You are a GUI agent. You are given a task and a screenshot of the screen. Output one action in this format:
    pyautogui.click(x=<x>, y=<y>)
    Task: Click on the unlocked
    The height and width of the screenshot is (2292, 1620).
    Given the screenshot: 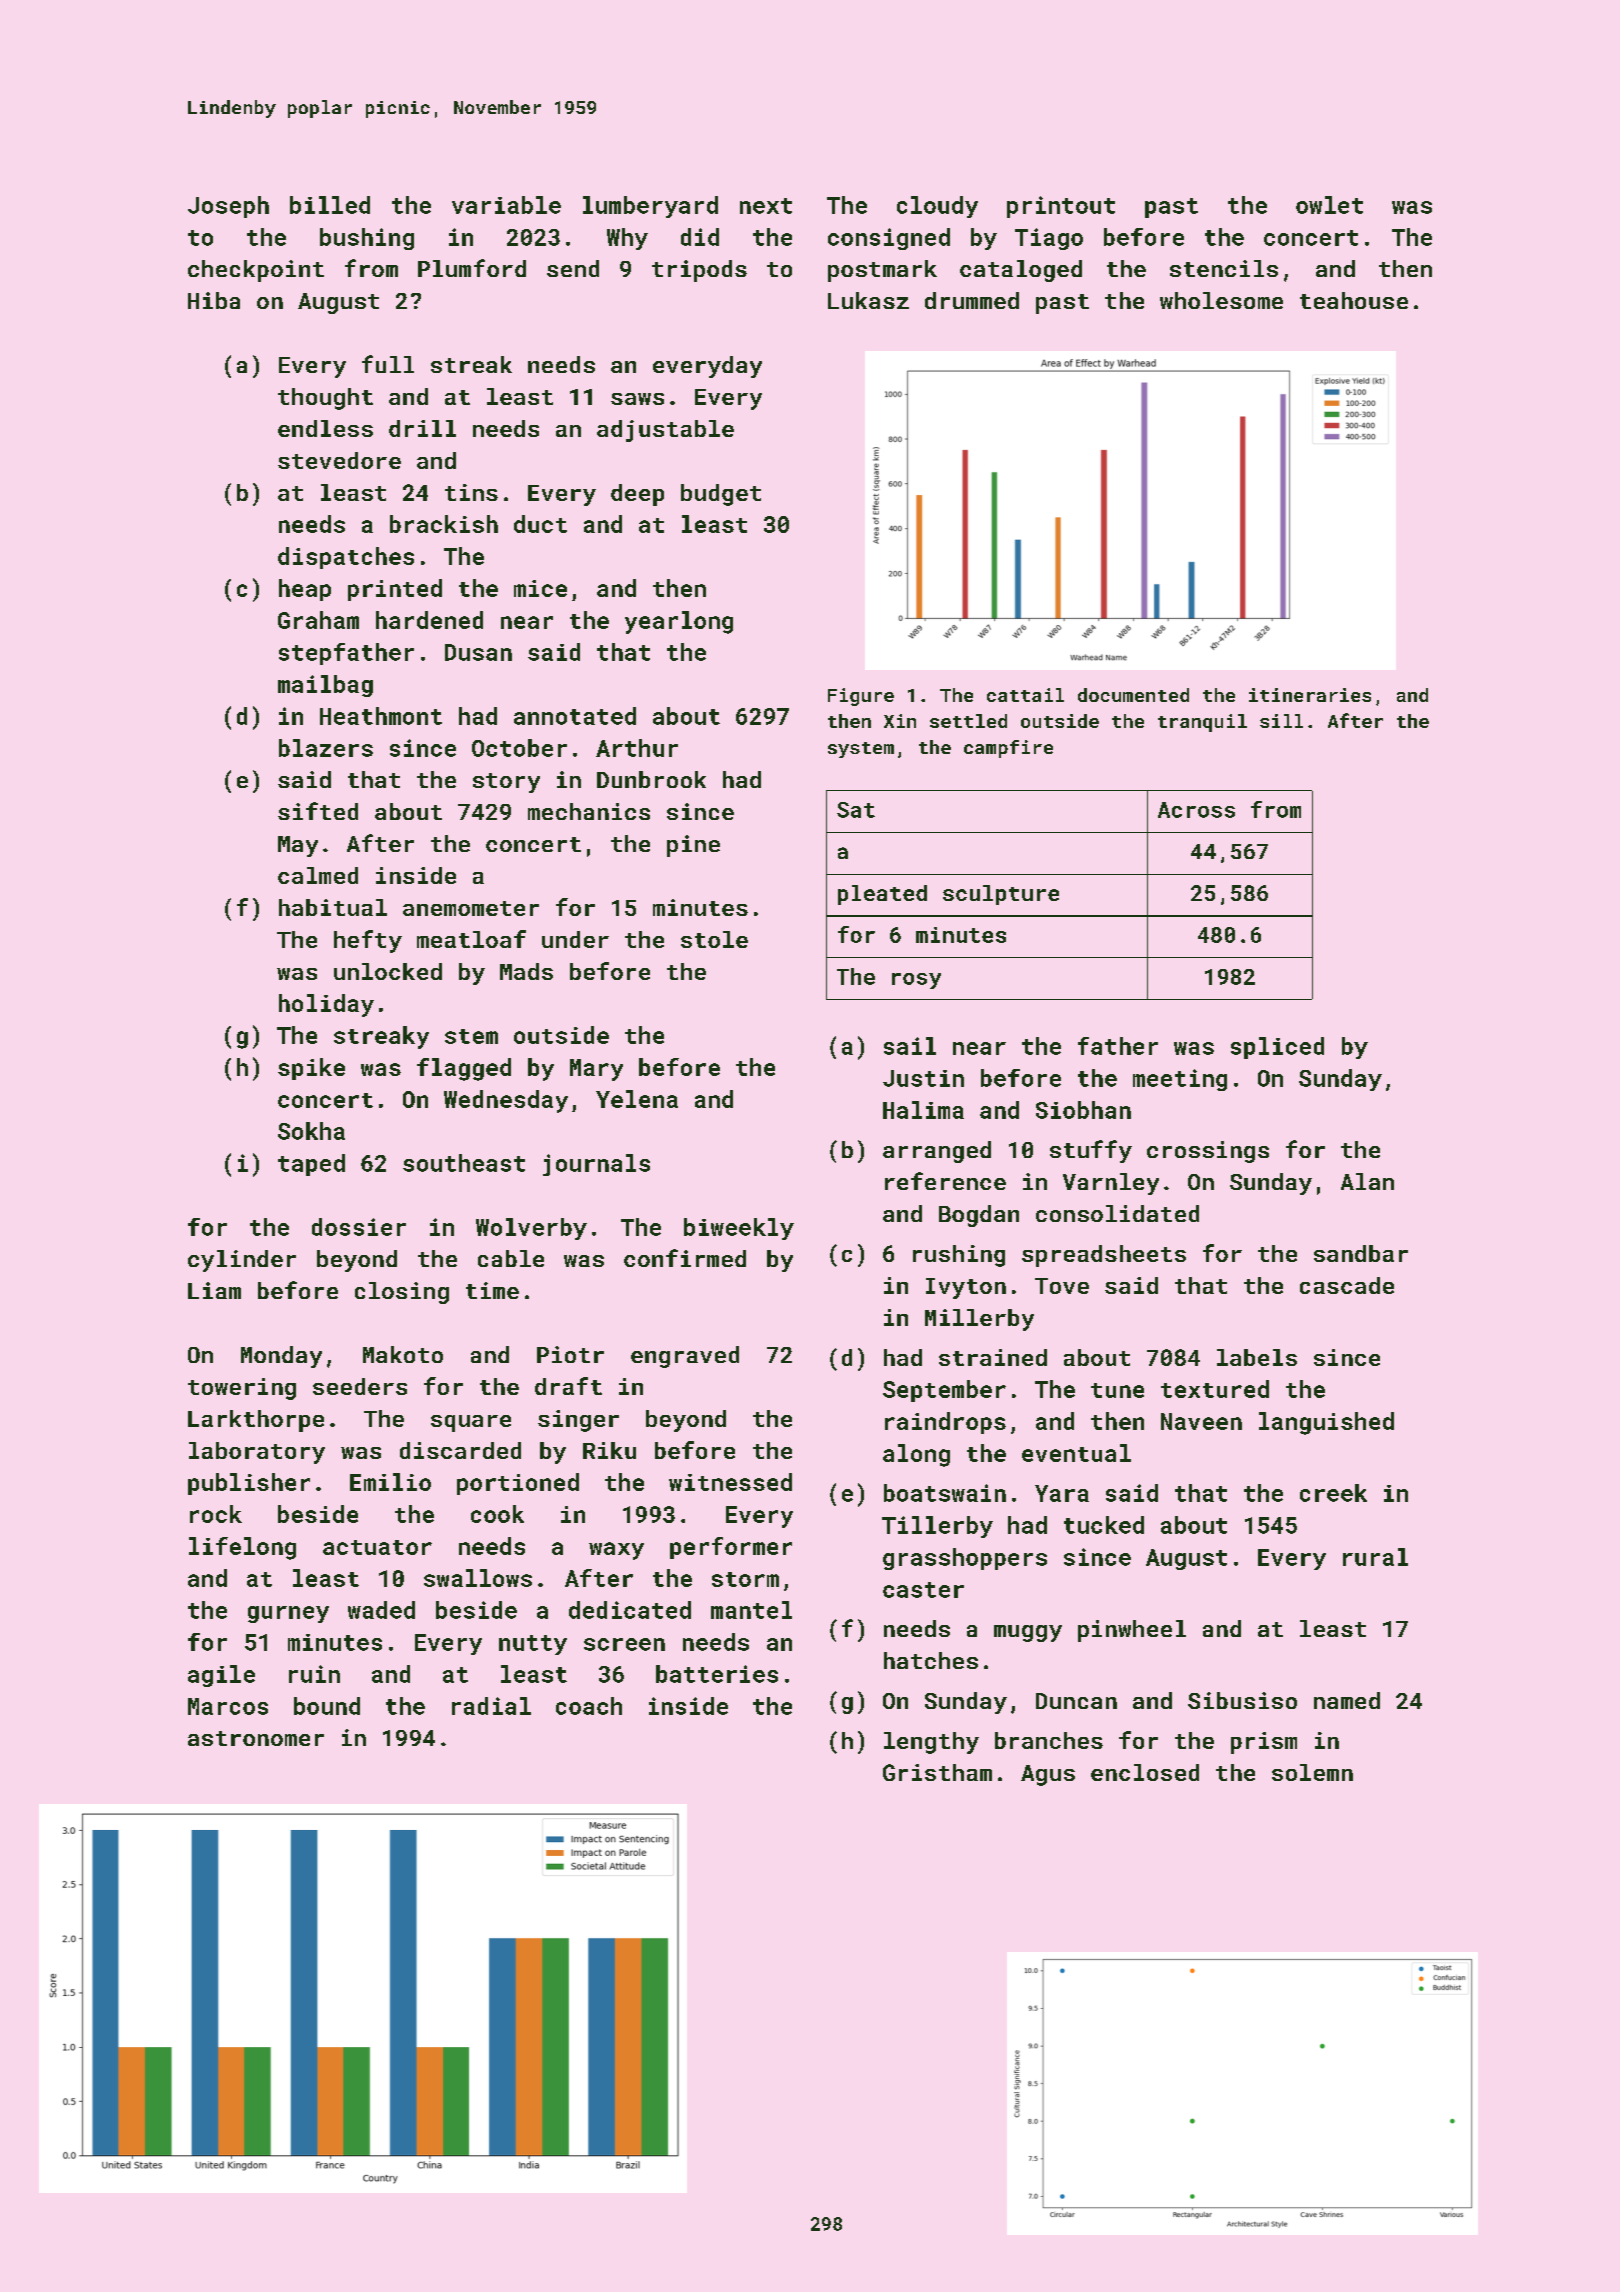 What is the action you would take?
    pyautogui.click(x=388, y=971)
